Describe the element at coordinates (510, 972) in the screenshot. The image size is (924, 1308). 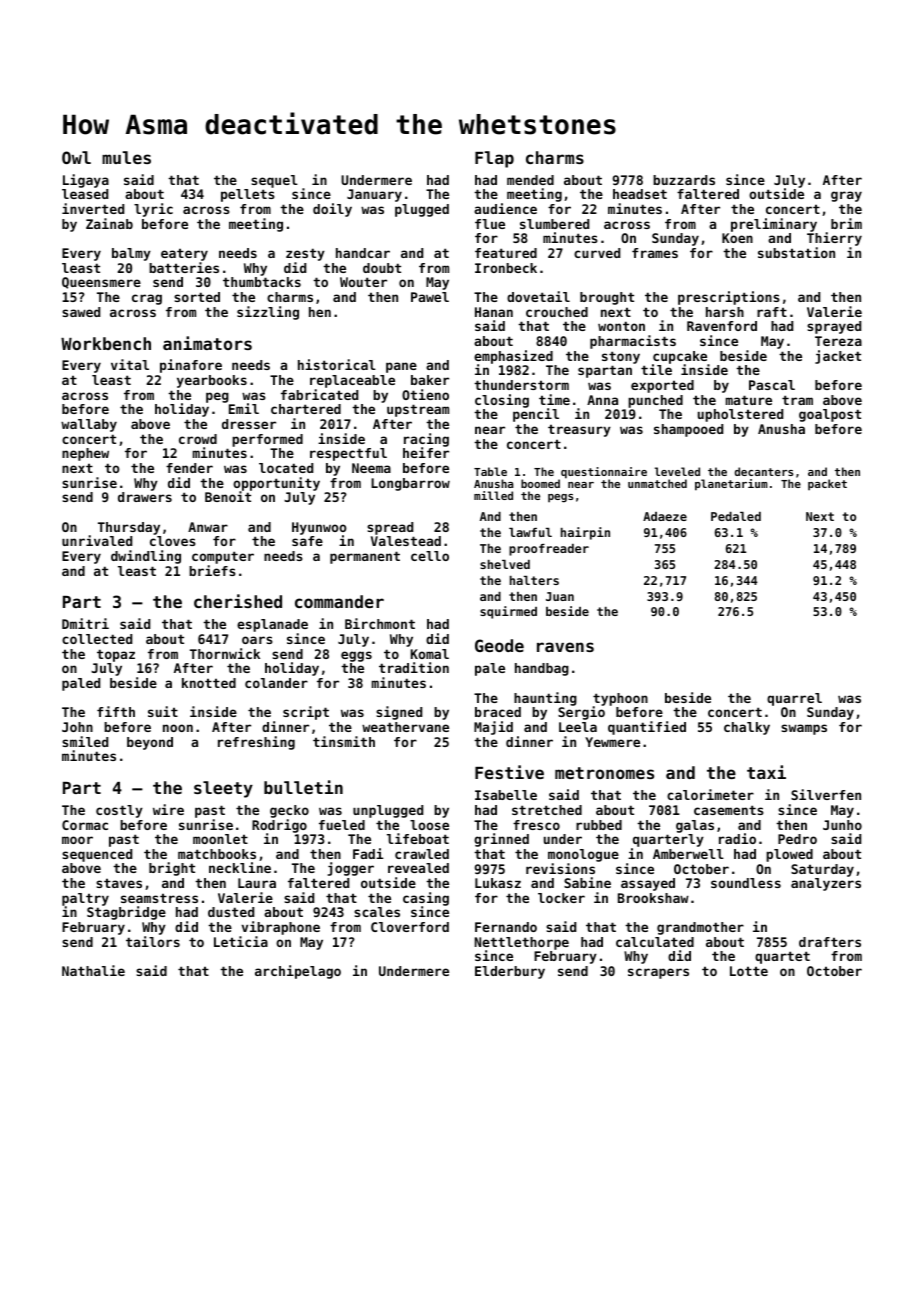
I see `Elderbury` at that location.
